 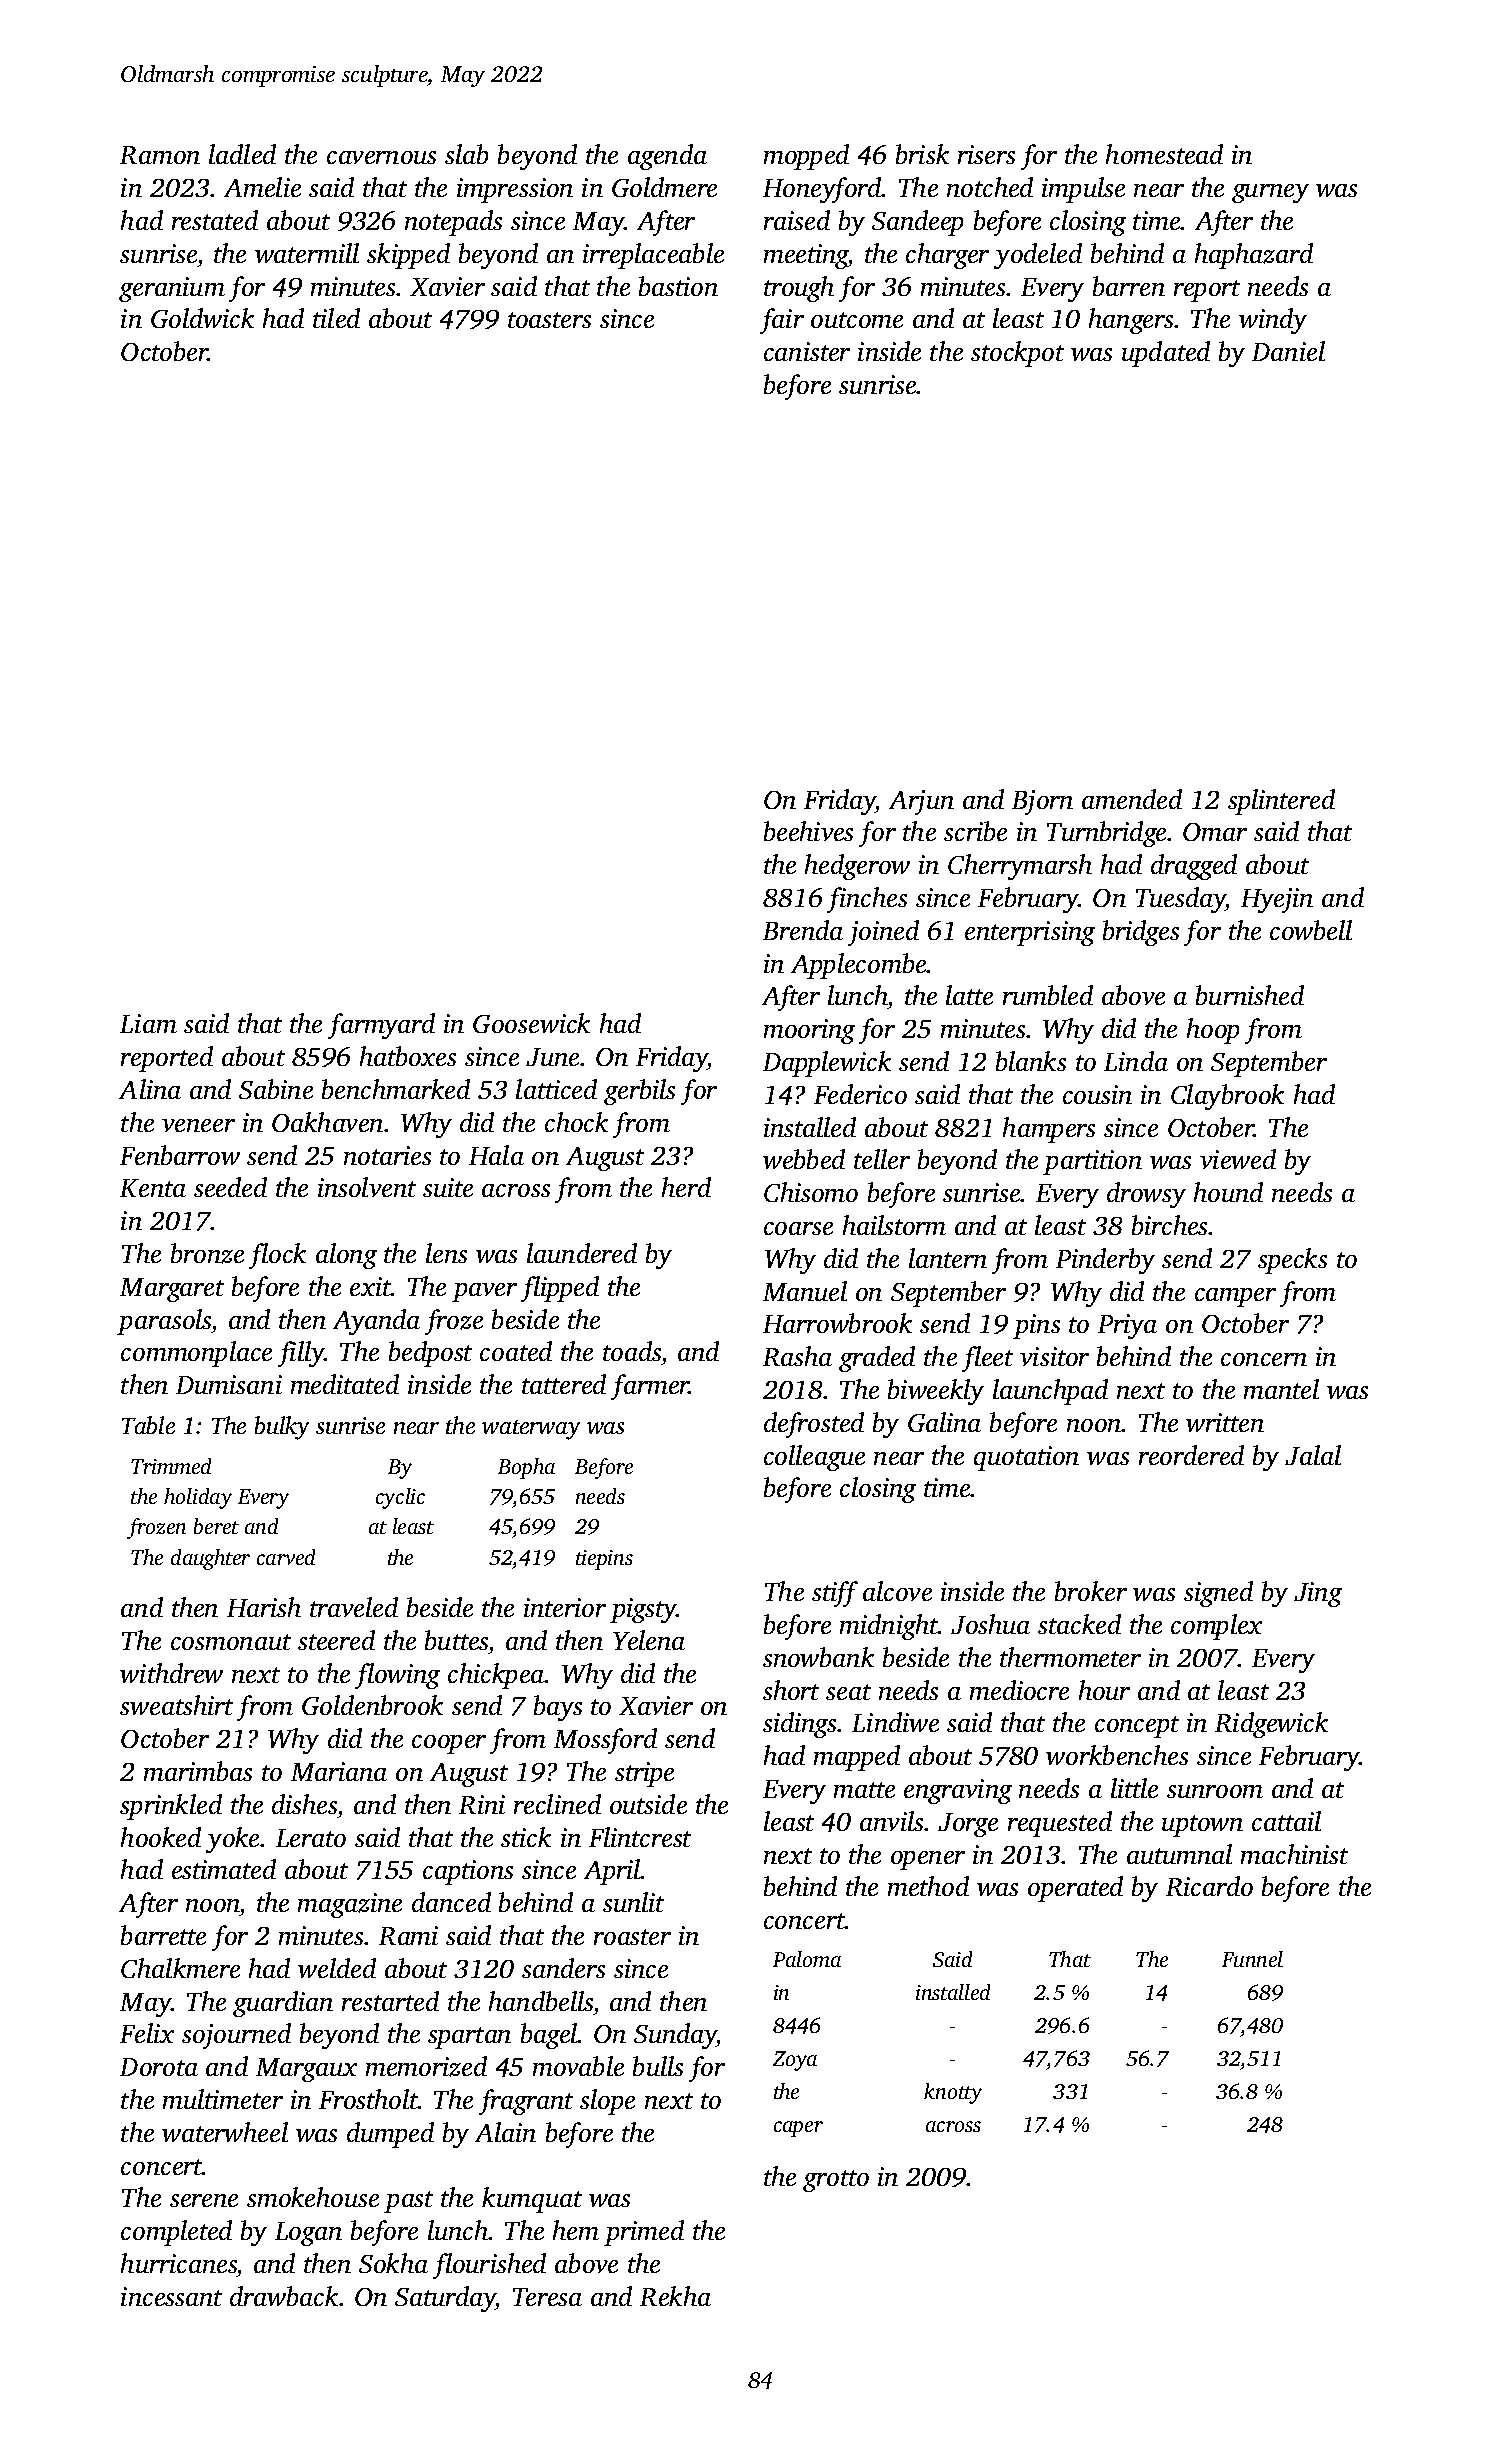 I want to click on commonplace, so click(x=196, y=1354).
